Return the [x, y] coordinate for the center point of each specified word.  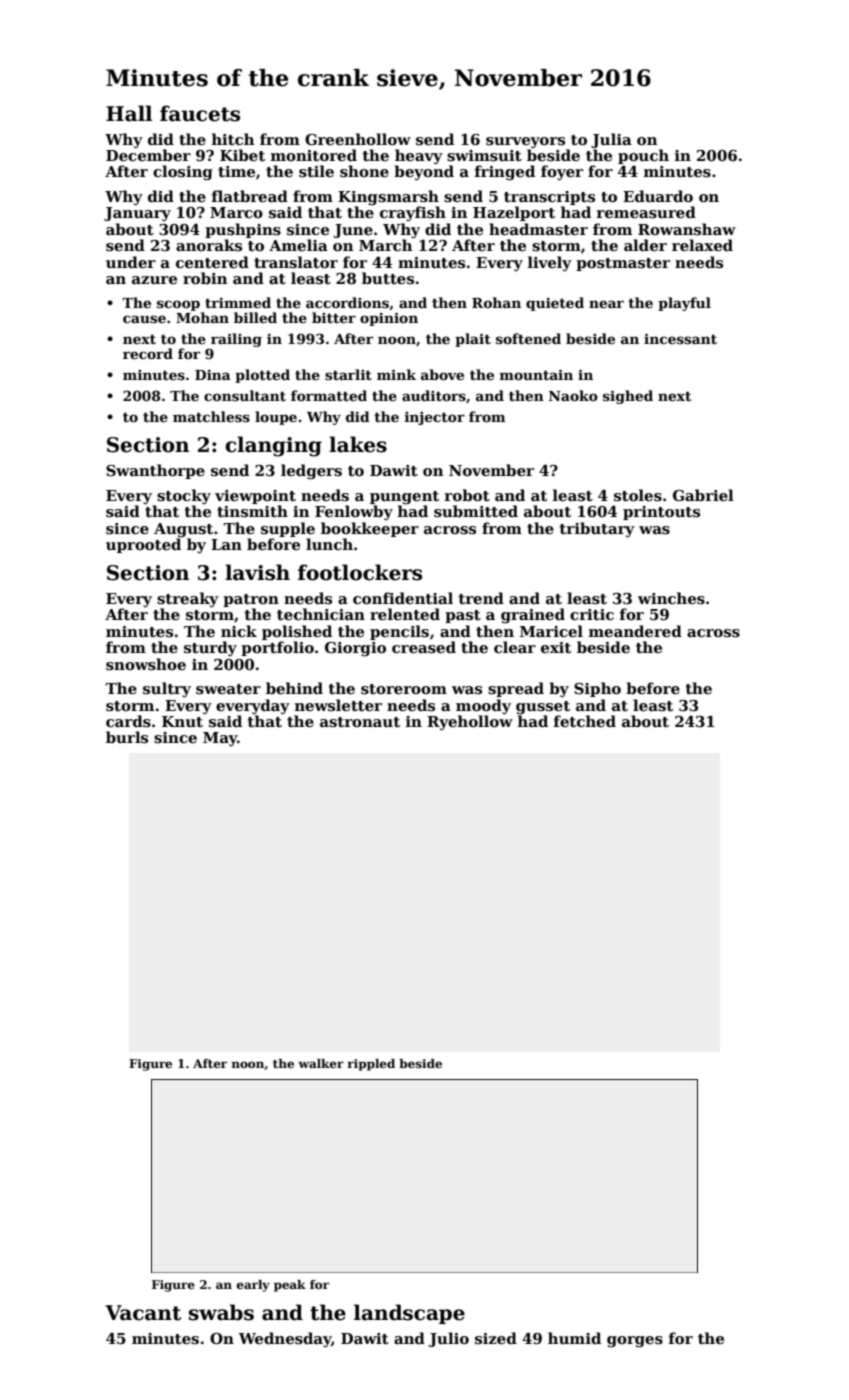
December [148, 155]
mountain [536, 375]
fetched [585, 721]
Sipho [597, 689]
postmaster [623, 264]
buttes [388, 278]
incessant [680, 339]
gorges [635, 1342]
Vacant [143, 1313]
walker [321, 1063]
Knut [182, 721]
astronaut [360, 722]
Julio [449, 1339]
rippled [371, 1065]
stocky [184, 496]
